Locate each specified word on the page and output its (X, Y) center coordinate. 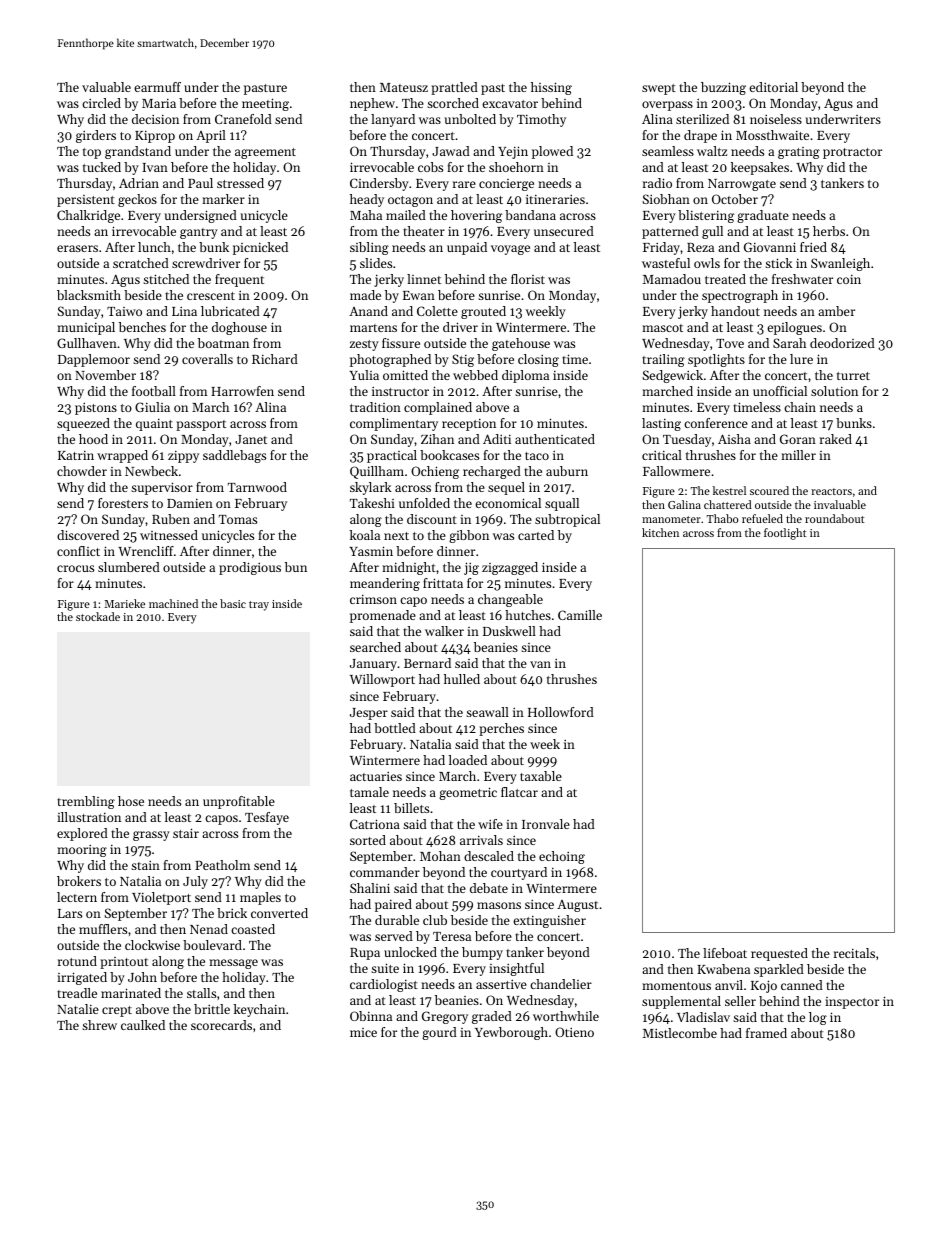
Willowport (382, 680)
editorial (773, 87)
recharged (492, 472)
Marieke (124, 603)
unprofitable (239, 802)
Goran (798, 439)
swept (659, 89)
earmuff (157, 87)
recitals (854, 953)
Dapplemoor (94, 360)
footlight (785, 534)
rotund (77, 961)
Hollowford (561, 712)
